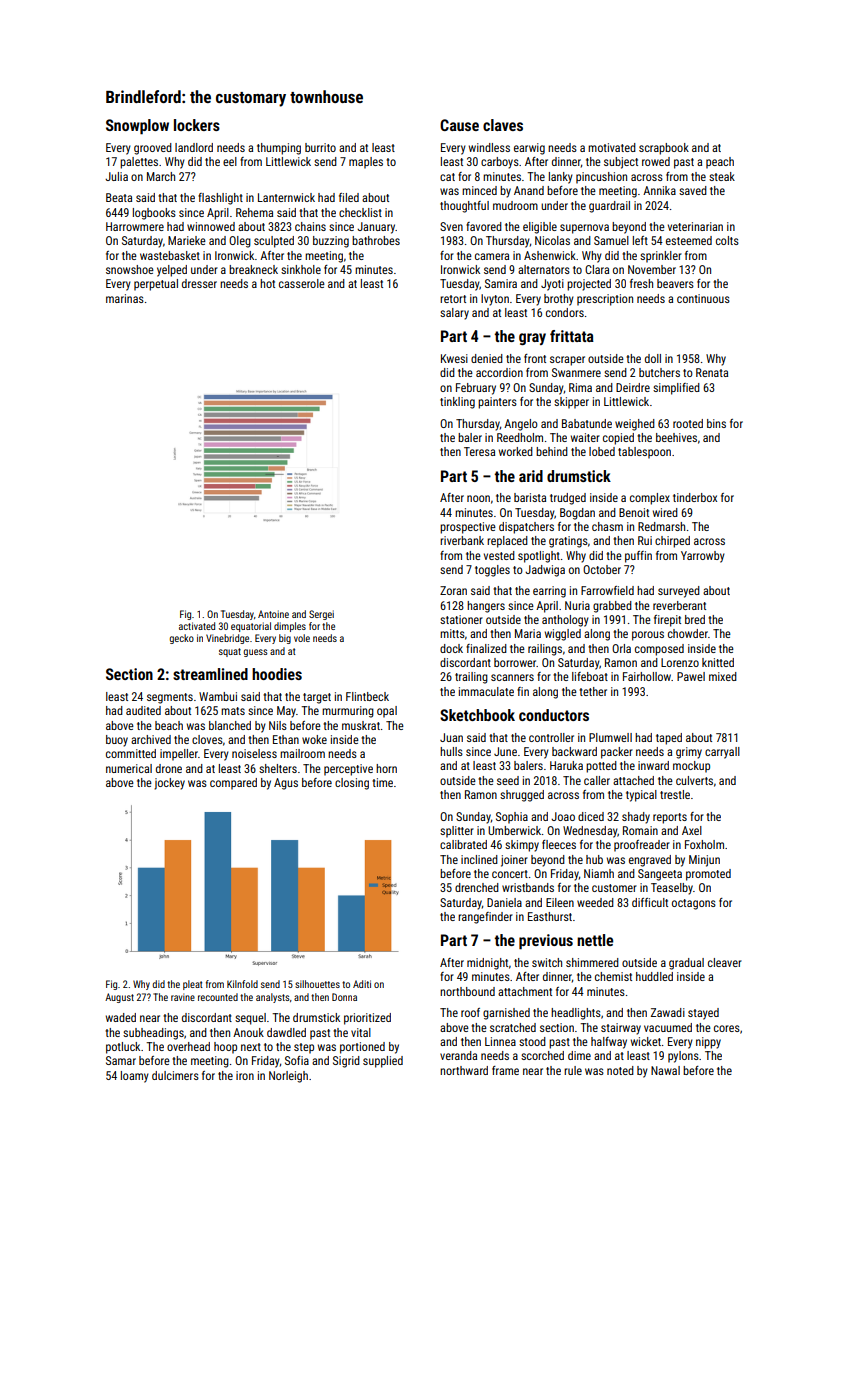  What do you see at coordinates (535, 358) in the page?
I see `front` at bounding box center [535, 358].
